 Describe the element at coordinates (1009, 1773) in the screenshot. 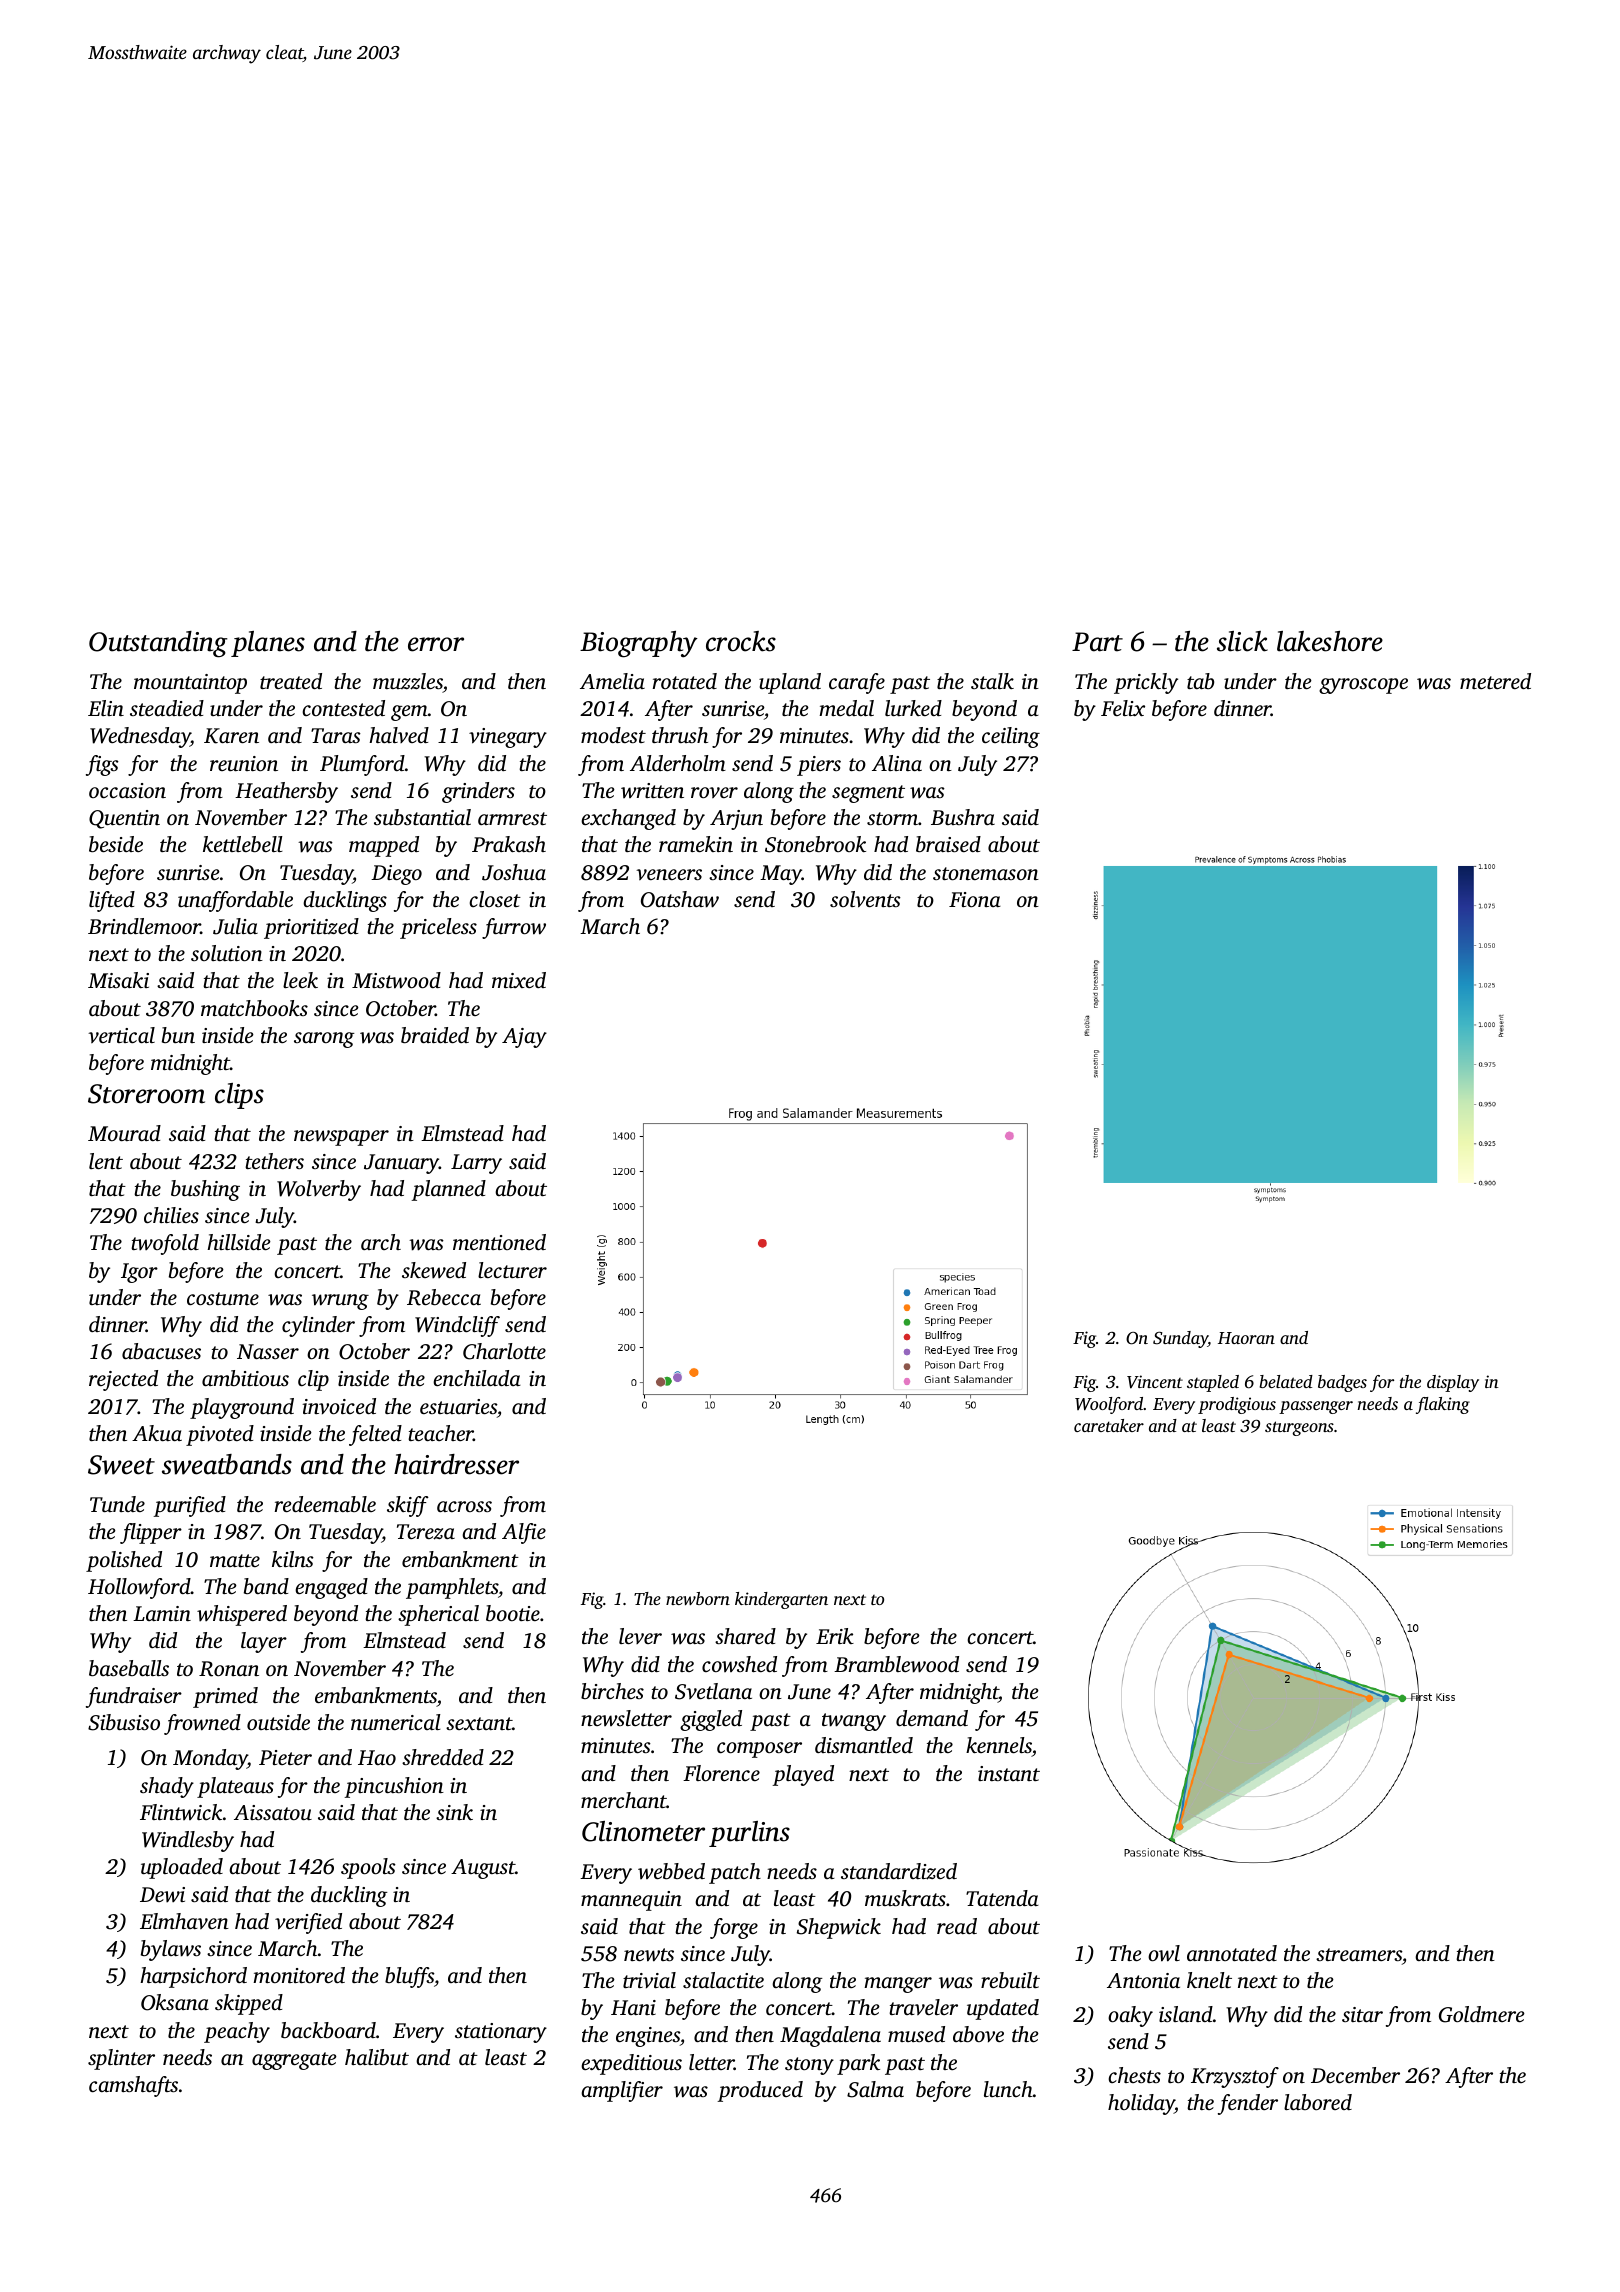

I see `instant` at that location.
